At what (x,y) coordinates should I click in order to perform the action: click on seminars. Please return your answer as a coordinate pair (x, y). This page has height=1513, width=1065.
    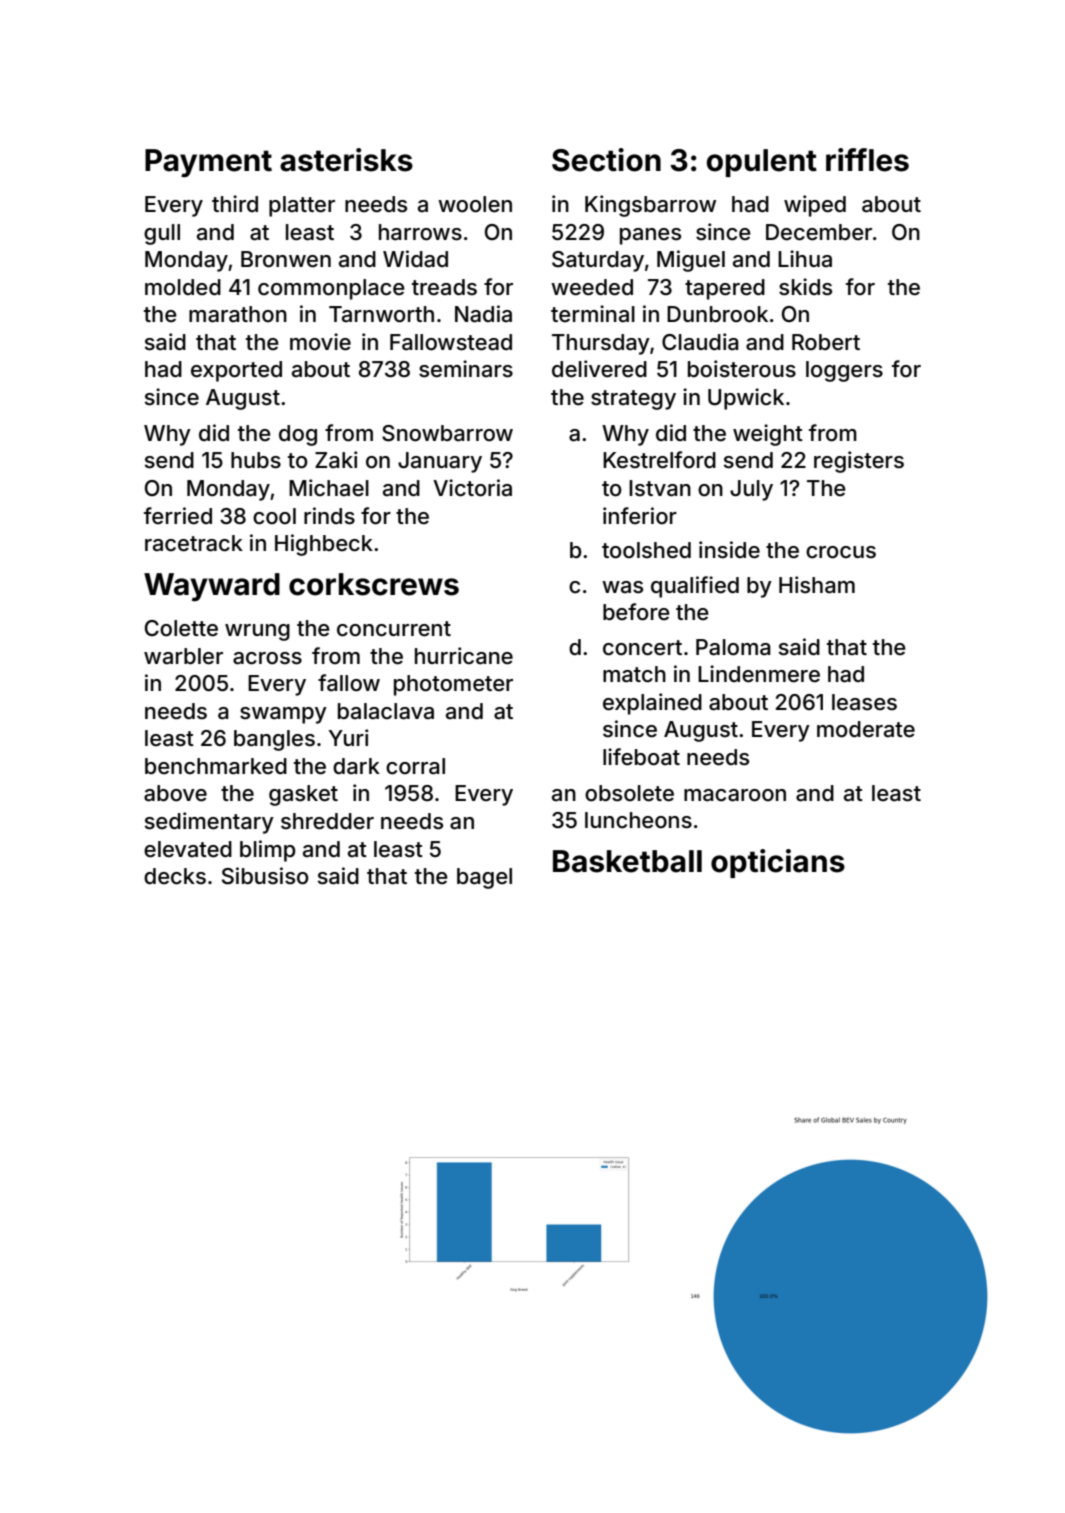
    Looking at the image, I should click on (466, 369).
